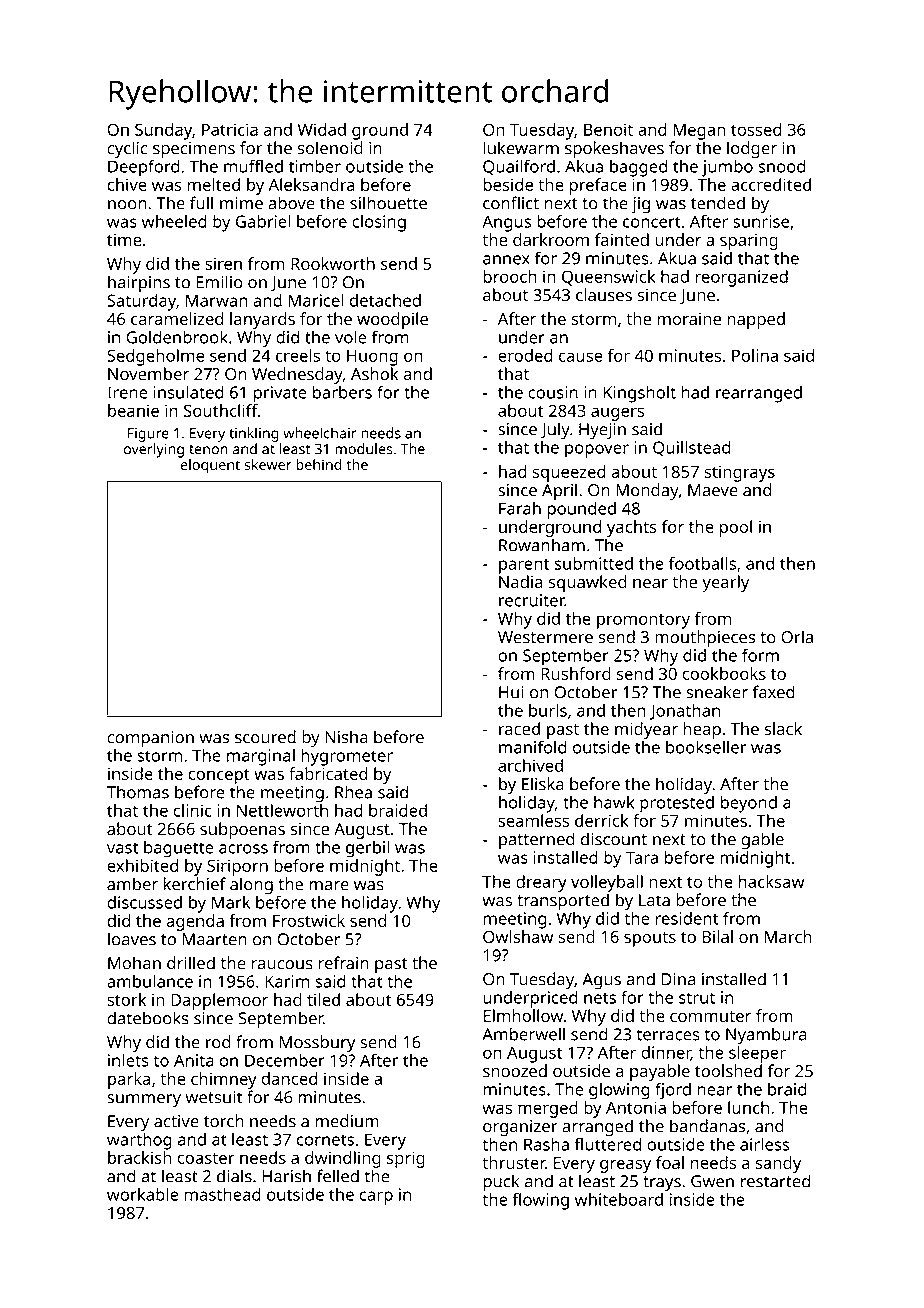 The width and height of the image is (924, 1308). I want to click on tossed, so click(756, 129).
